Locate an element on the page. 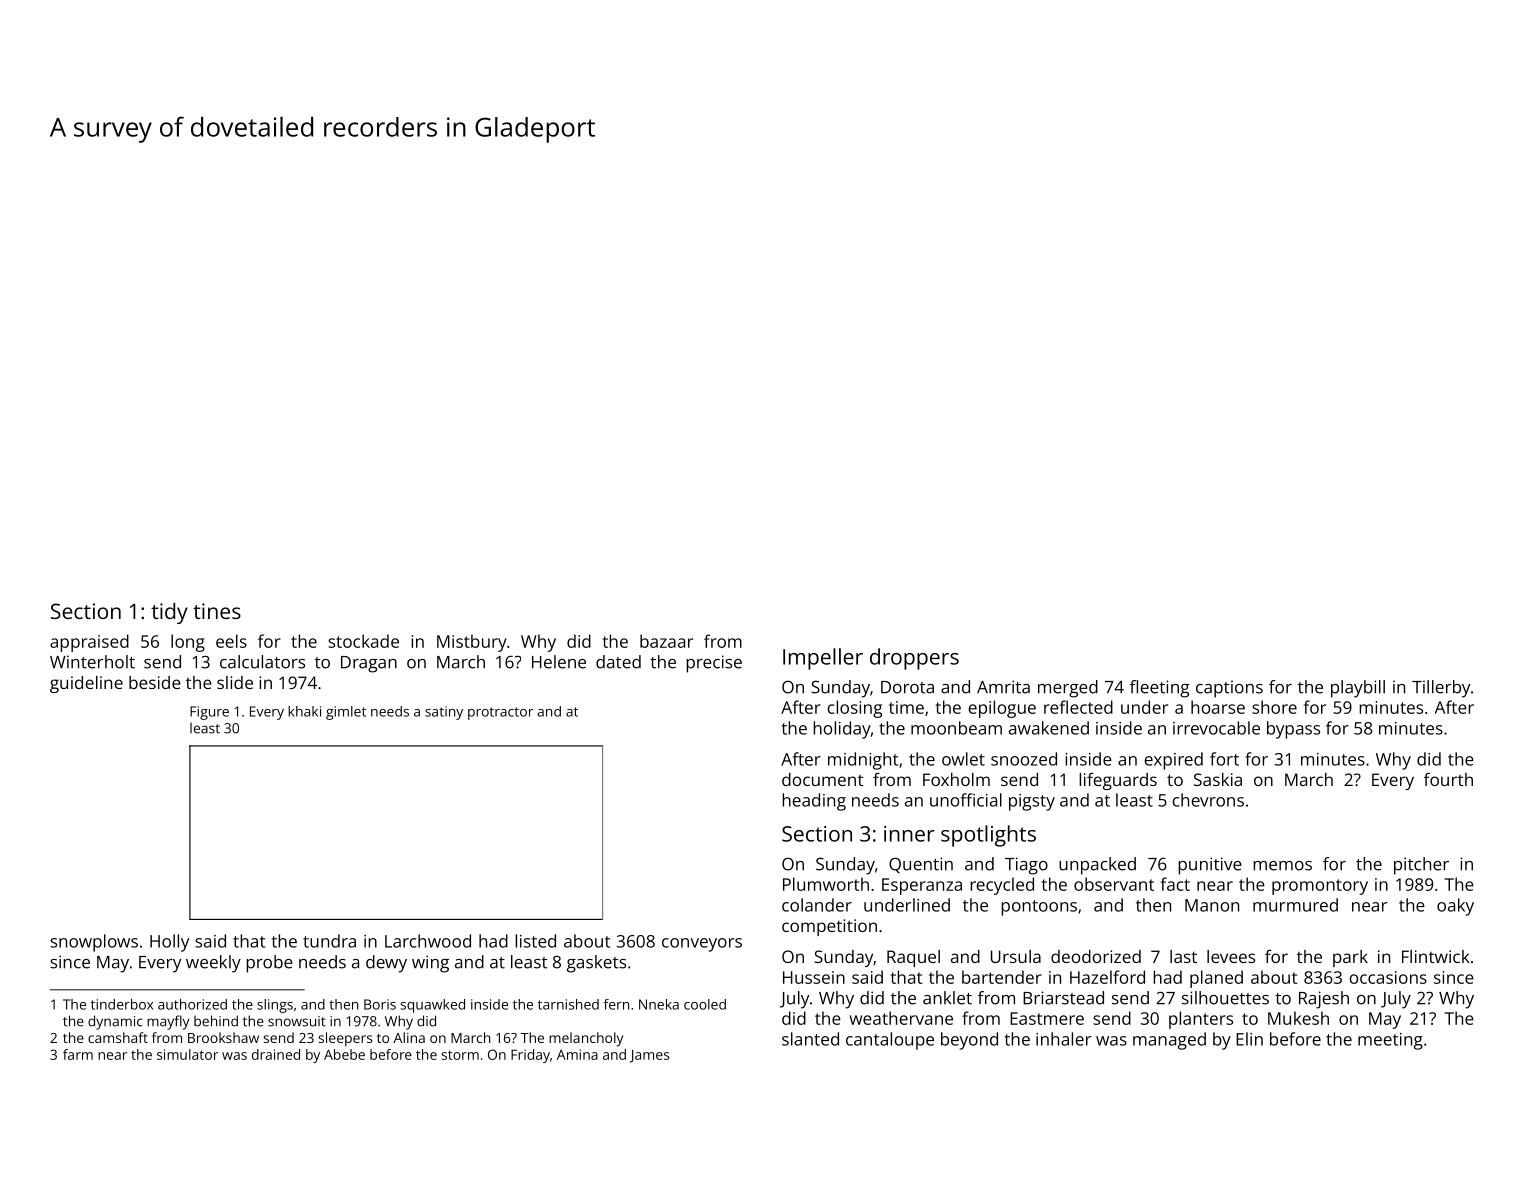  protractor is located at coordinates (500, 713).
